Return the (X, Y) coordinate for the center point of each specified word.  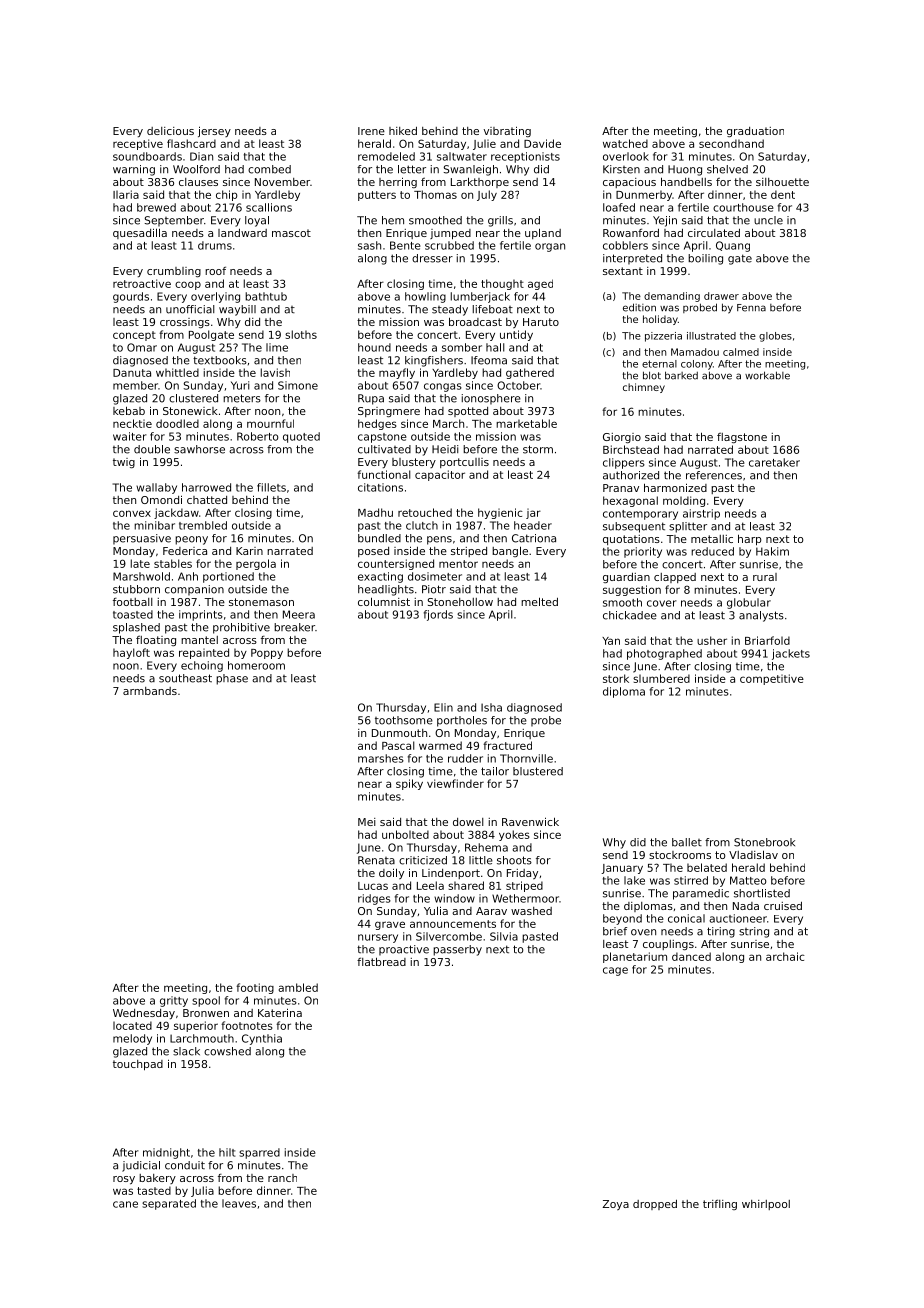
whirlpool (766, 1205)
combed (269, 169)
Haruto (541, 322)
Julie (484, 144)
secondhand (731, 143)
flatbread (381, 961)
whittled (177, 372)
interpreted (632, 259)
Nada (746, 906)
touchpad (138, 1065)
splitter (688, 527)
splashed (136, 628)
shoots (514, 860)
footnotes (247, 1025)
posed (373, 552)
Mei (367, 822)
